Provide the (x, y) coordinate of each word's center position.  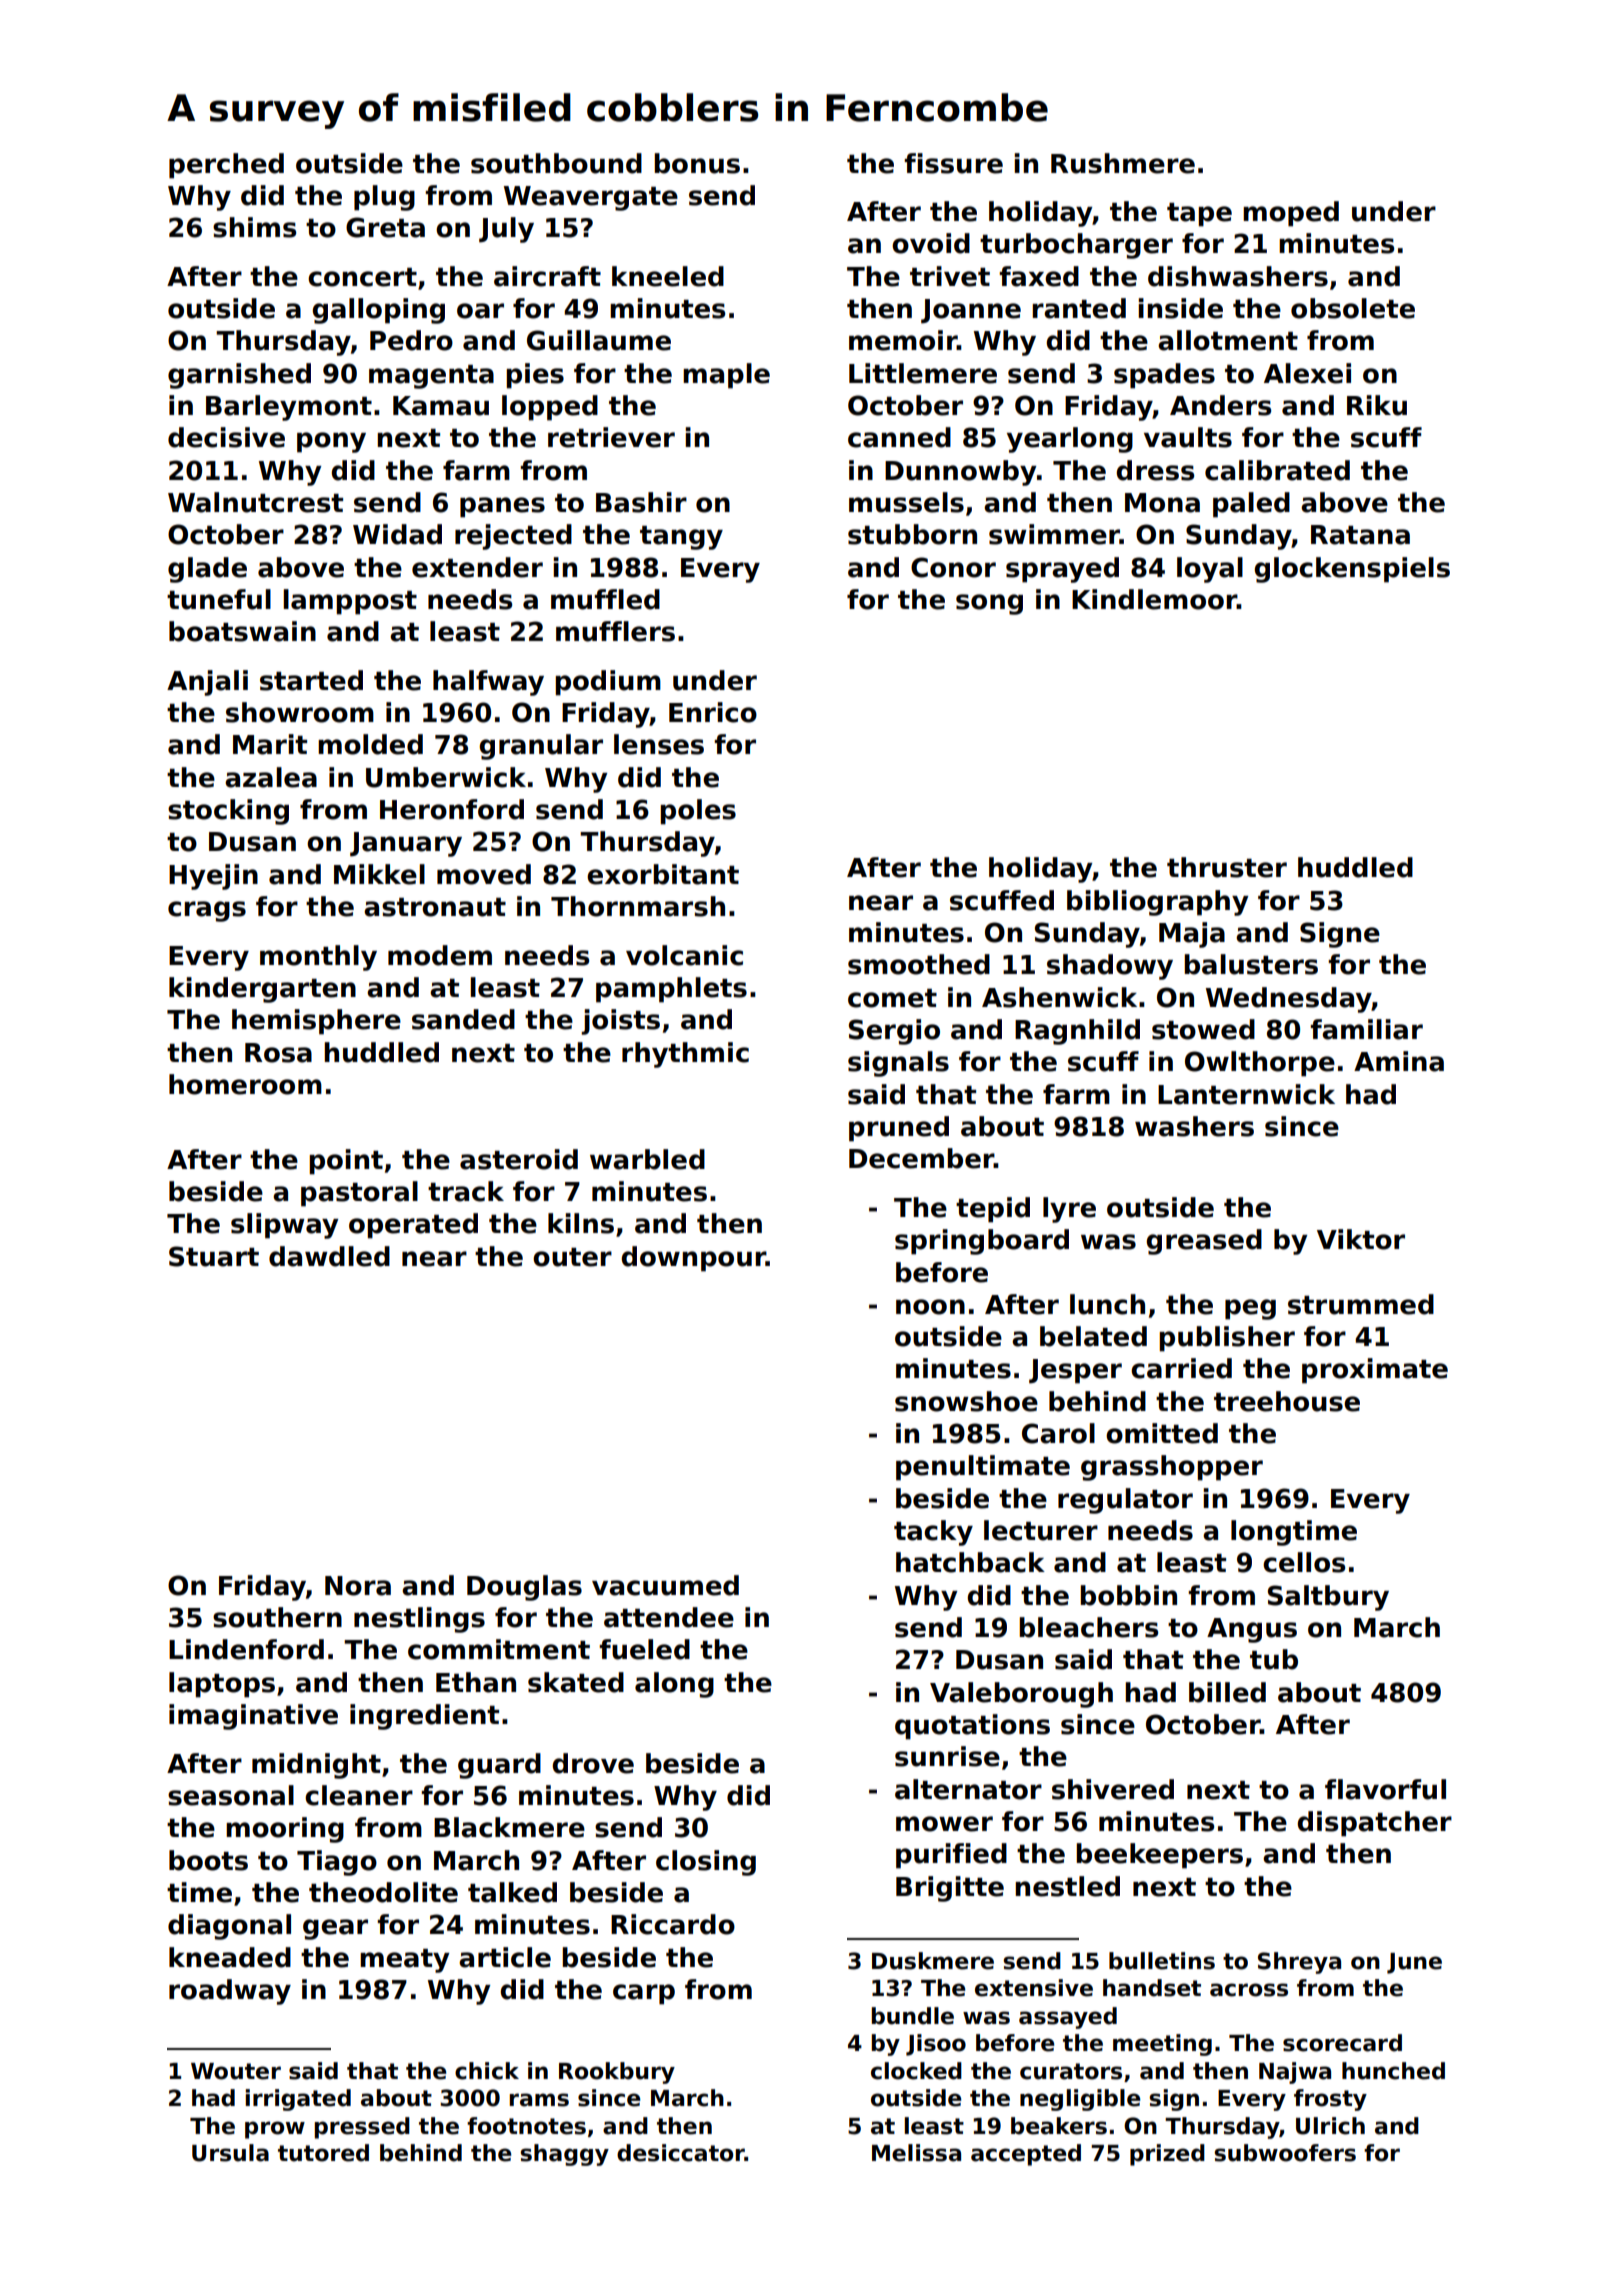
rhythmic (685, 1055)
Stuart (214, 1256)
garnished (239, 376)
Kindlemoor (1154, 599)
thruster (1227, 867)
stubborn (912, 534)
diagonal (229, 1927)
